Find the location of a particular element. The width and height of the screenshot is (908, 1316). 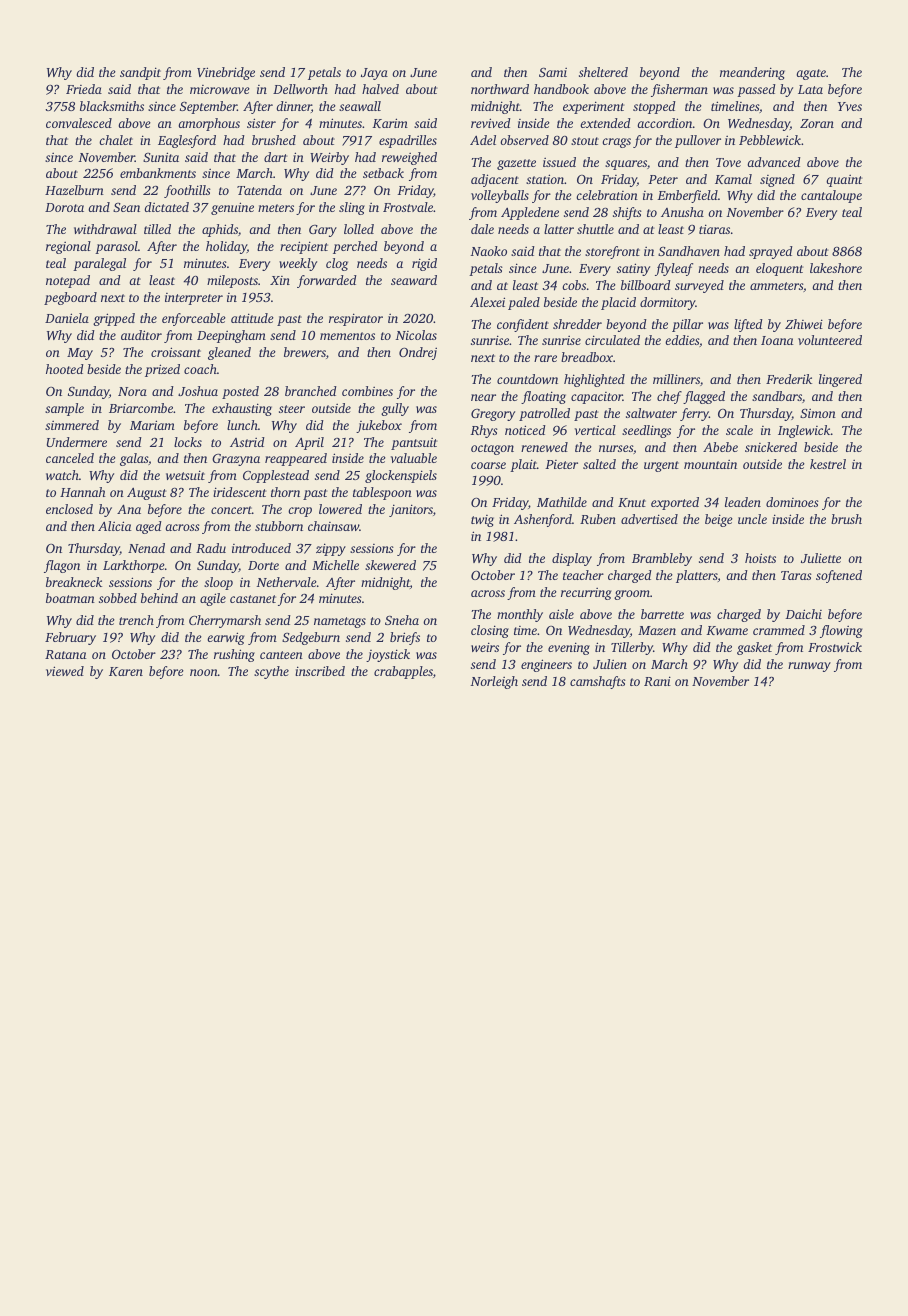

Alexei is located at coordinates (487, 302).
